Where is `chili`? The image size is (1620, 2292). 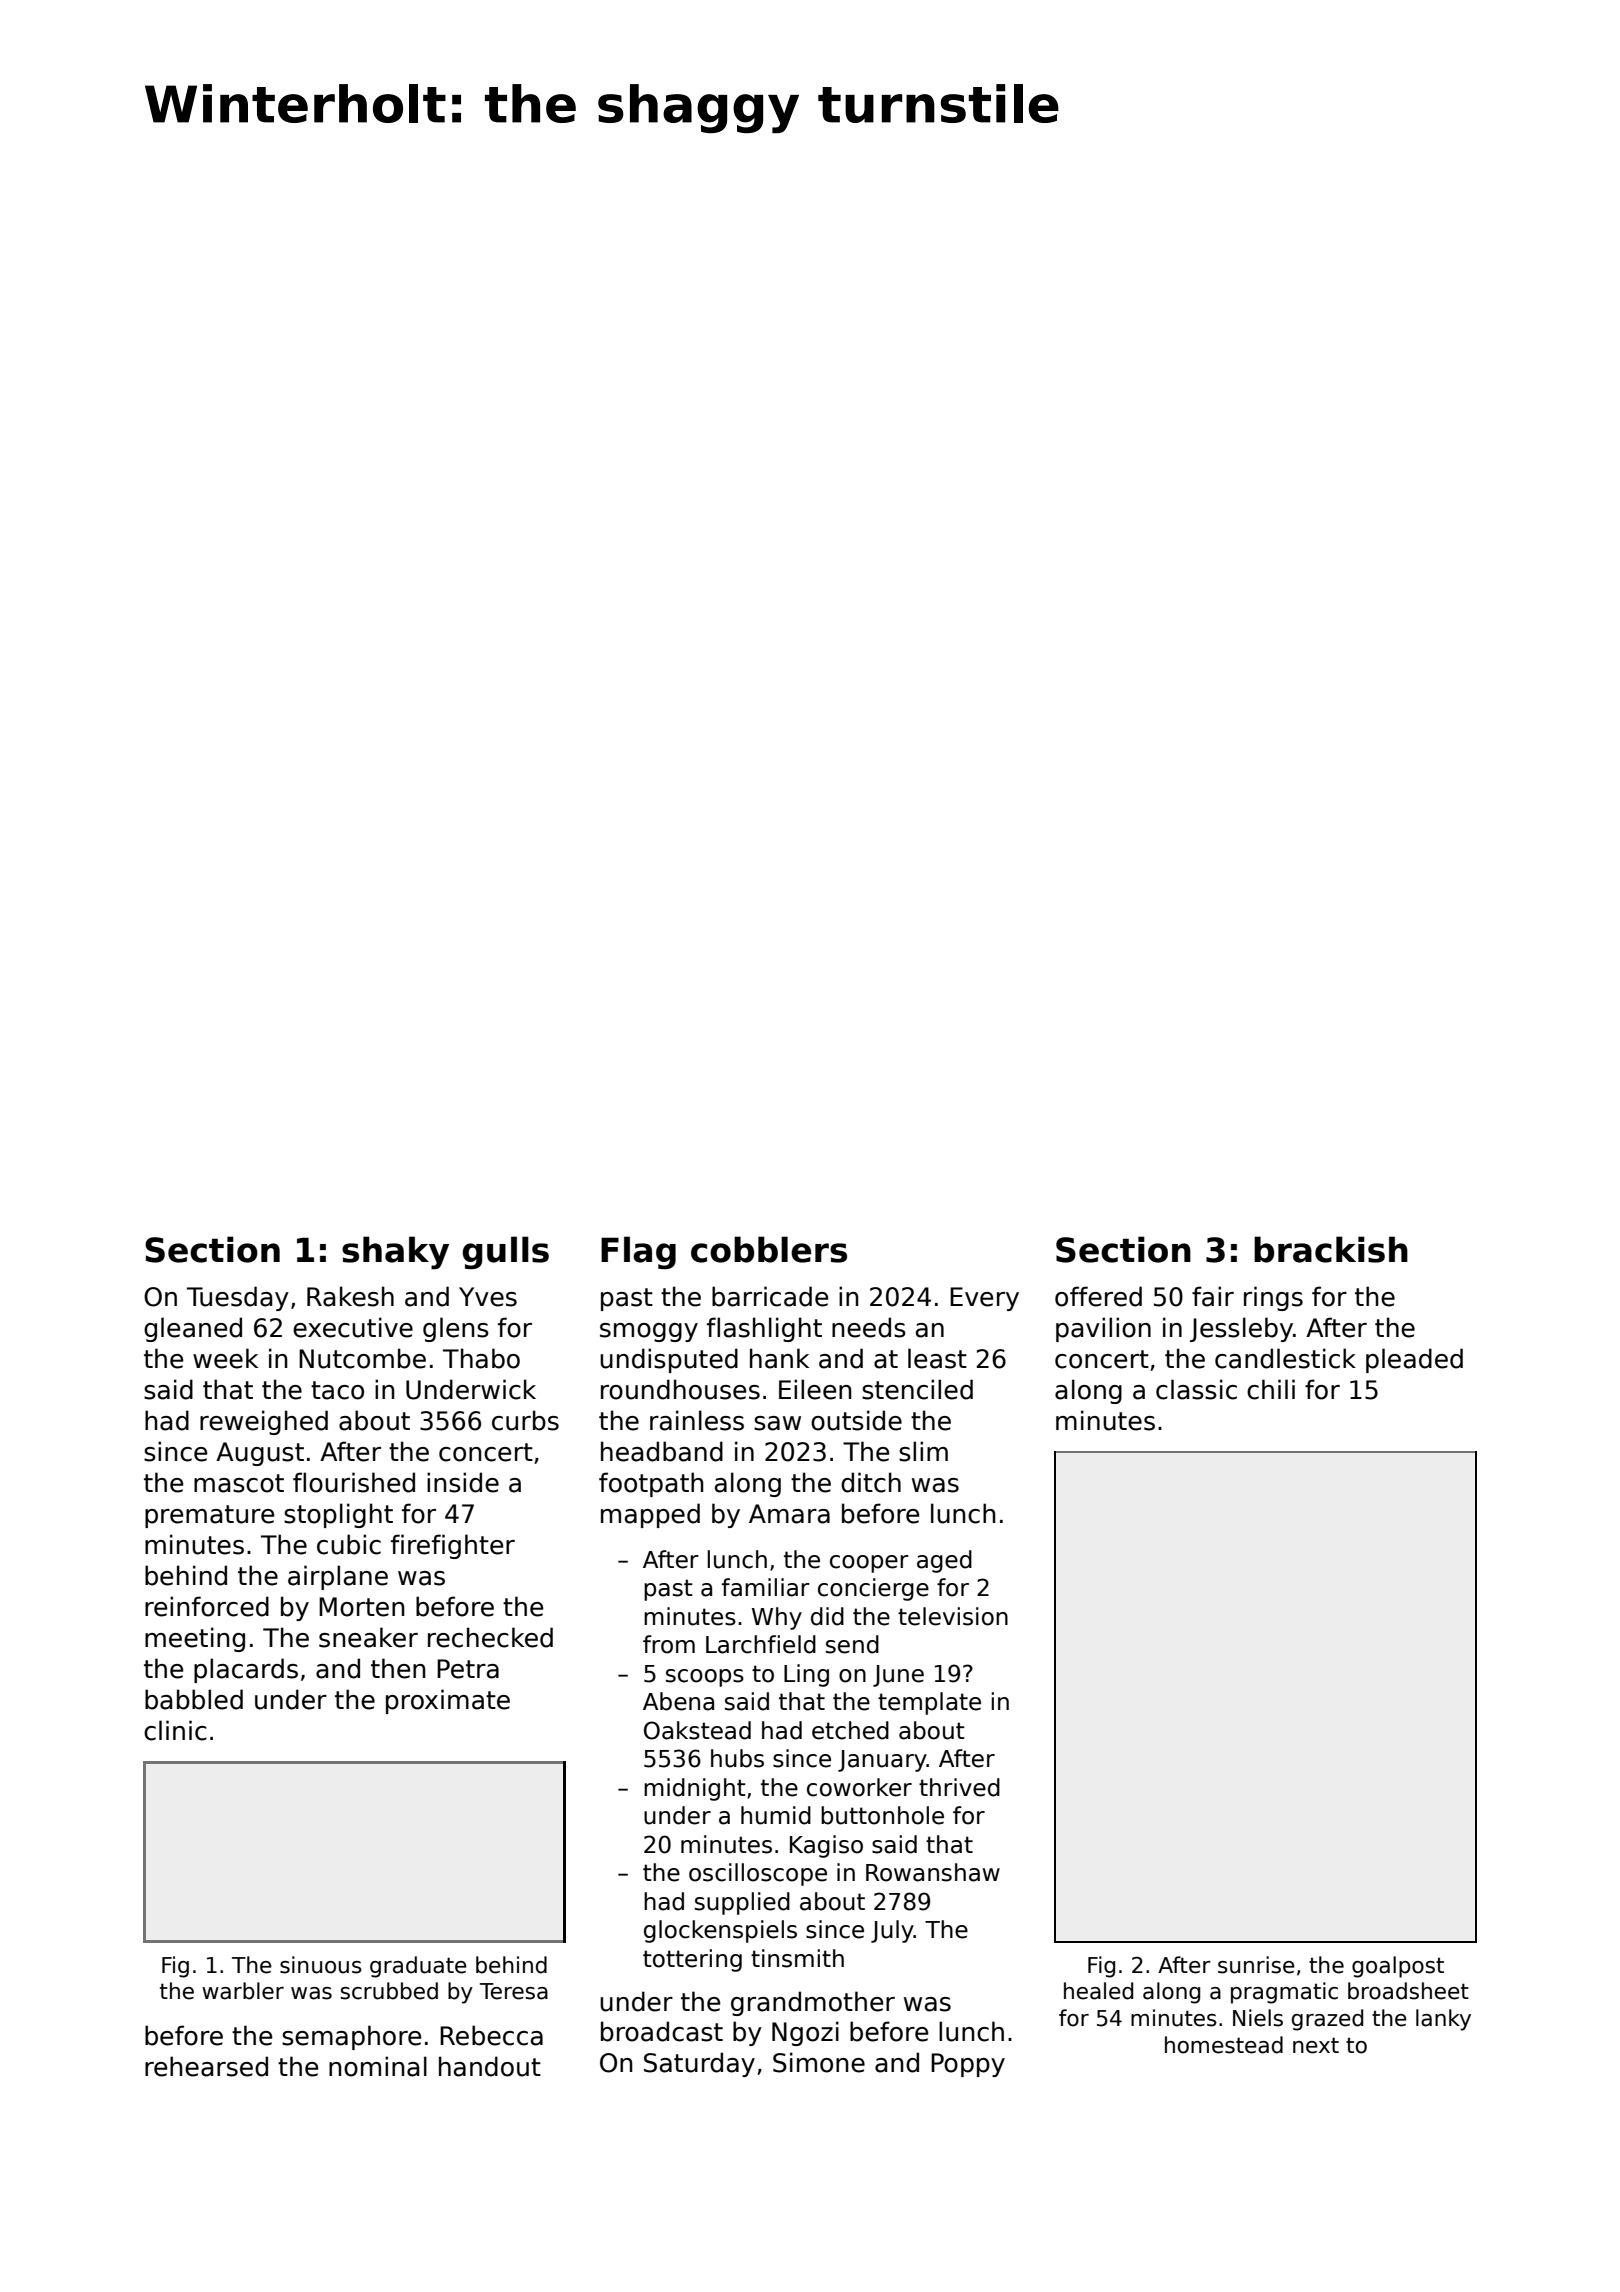 chili is located at coordinates (1271, 1389).
